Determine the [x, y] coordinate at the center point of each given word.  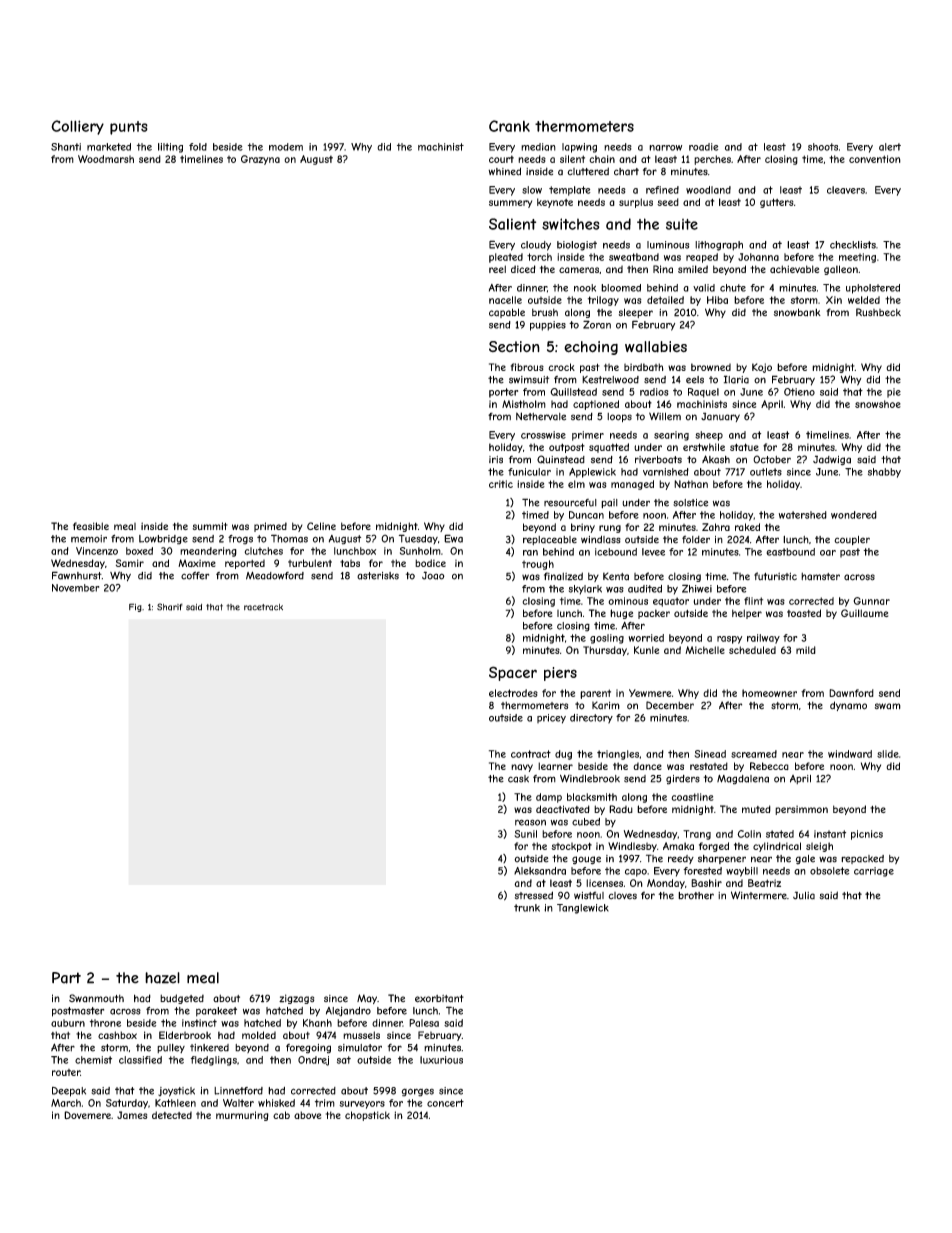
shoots [823, 147]
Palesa [424, 1023]
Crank [509, 126]
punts [129, 128]
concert [445, 1103]
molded [259, 1035]
